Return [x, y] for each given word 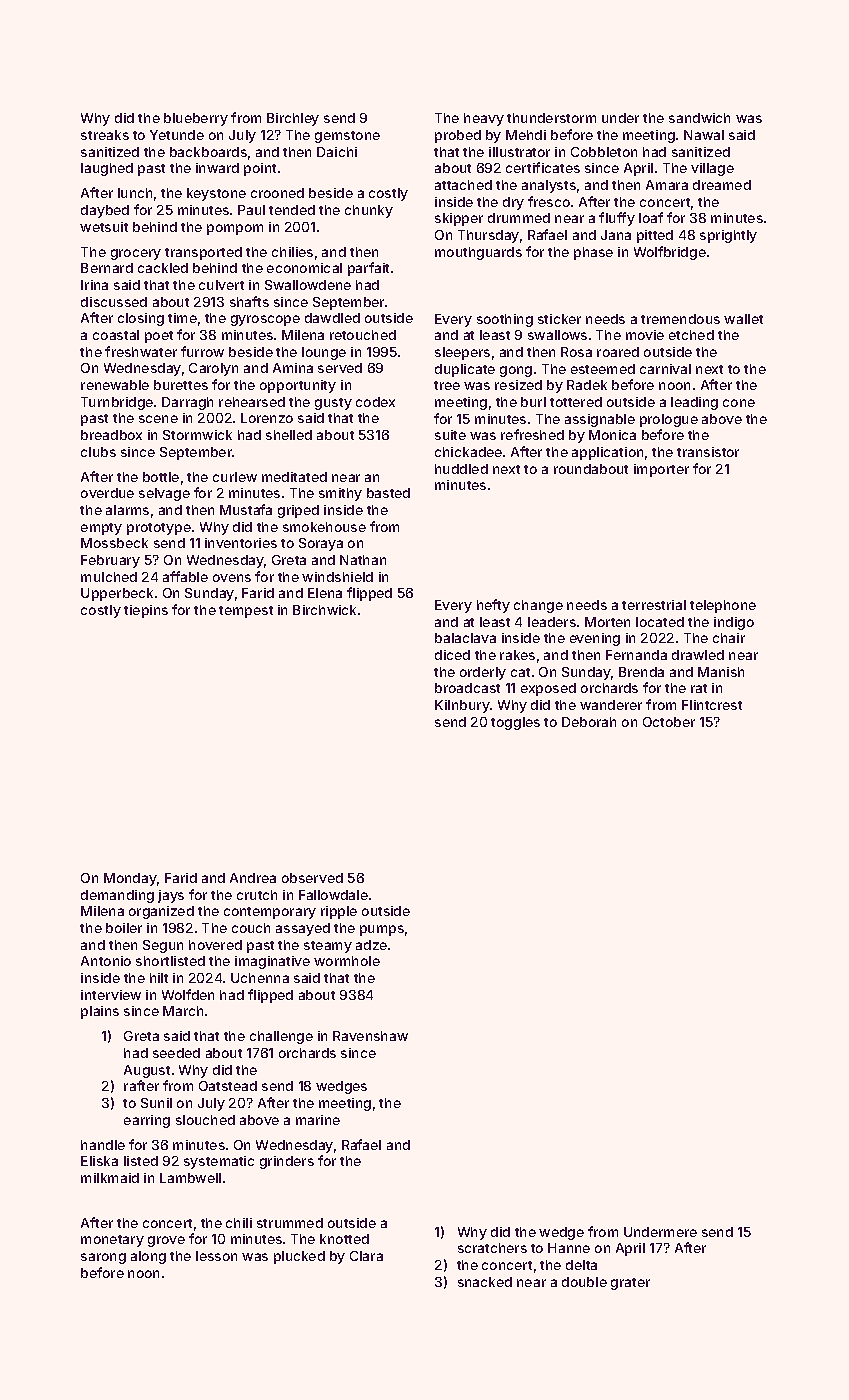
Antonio [106, 961]
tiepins [146, 611]
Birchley [293, 119]
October [669, 722]
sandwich [699, 118]
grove [166, 1241]
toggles [515, 723]
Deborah [589, 722]
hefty [493, 606]
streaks [105, 135]
